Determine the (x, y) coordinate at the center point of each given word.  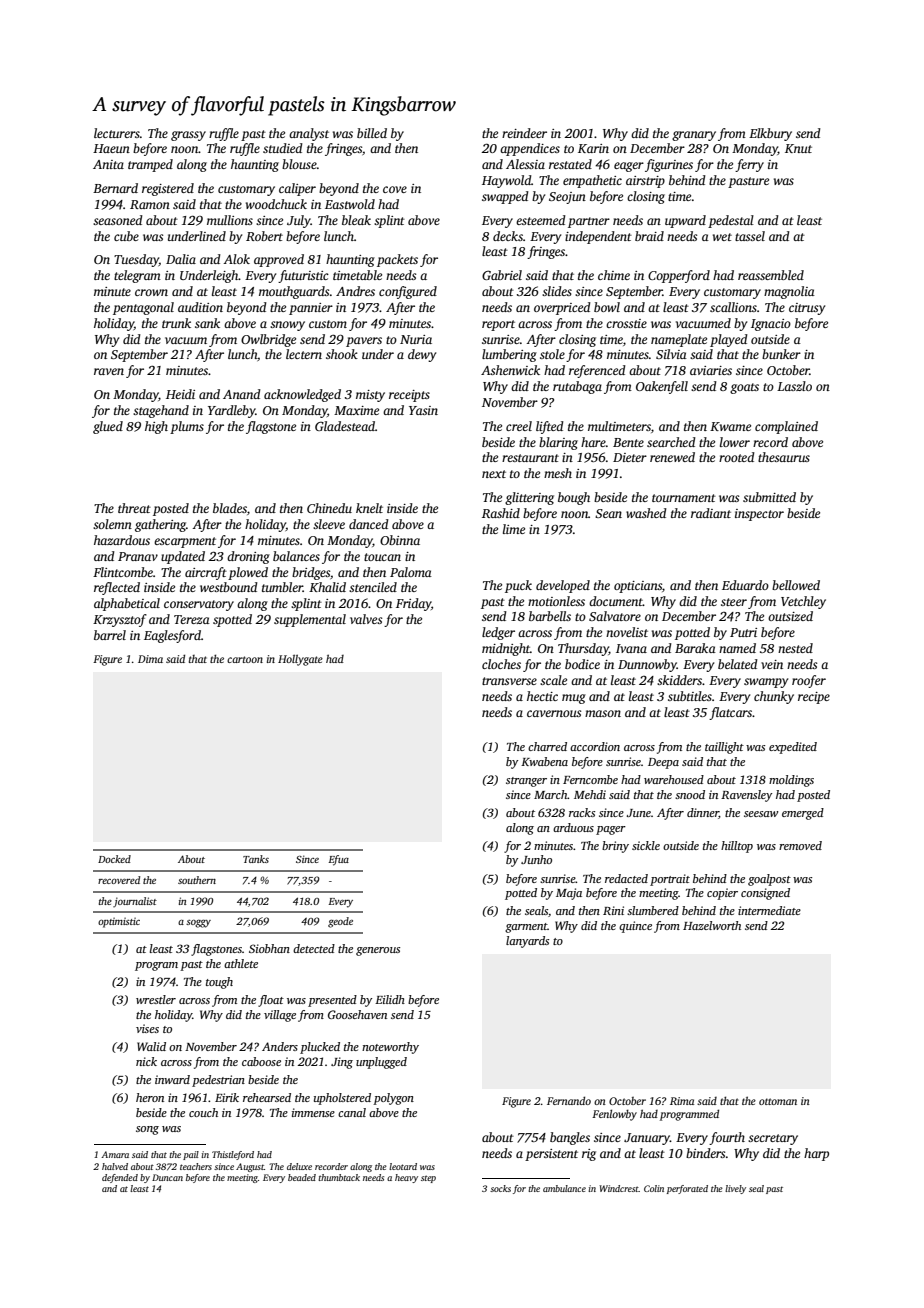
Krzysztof (120, 620)
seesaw (761, 814)
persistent (551, 1155)
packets (397, 260)
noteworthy (390, 1048)
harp (816, 1154)
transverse (509, 681)
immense (313, 1112)
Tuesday (136, 260)
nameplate (679, 340)
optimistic (119, 923)
